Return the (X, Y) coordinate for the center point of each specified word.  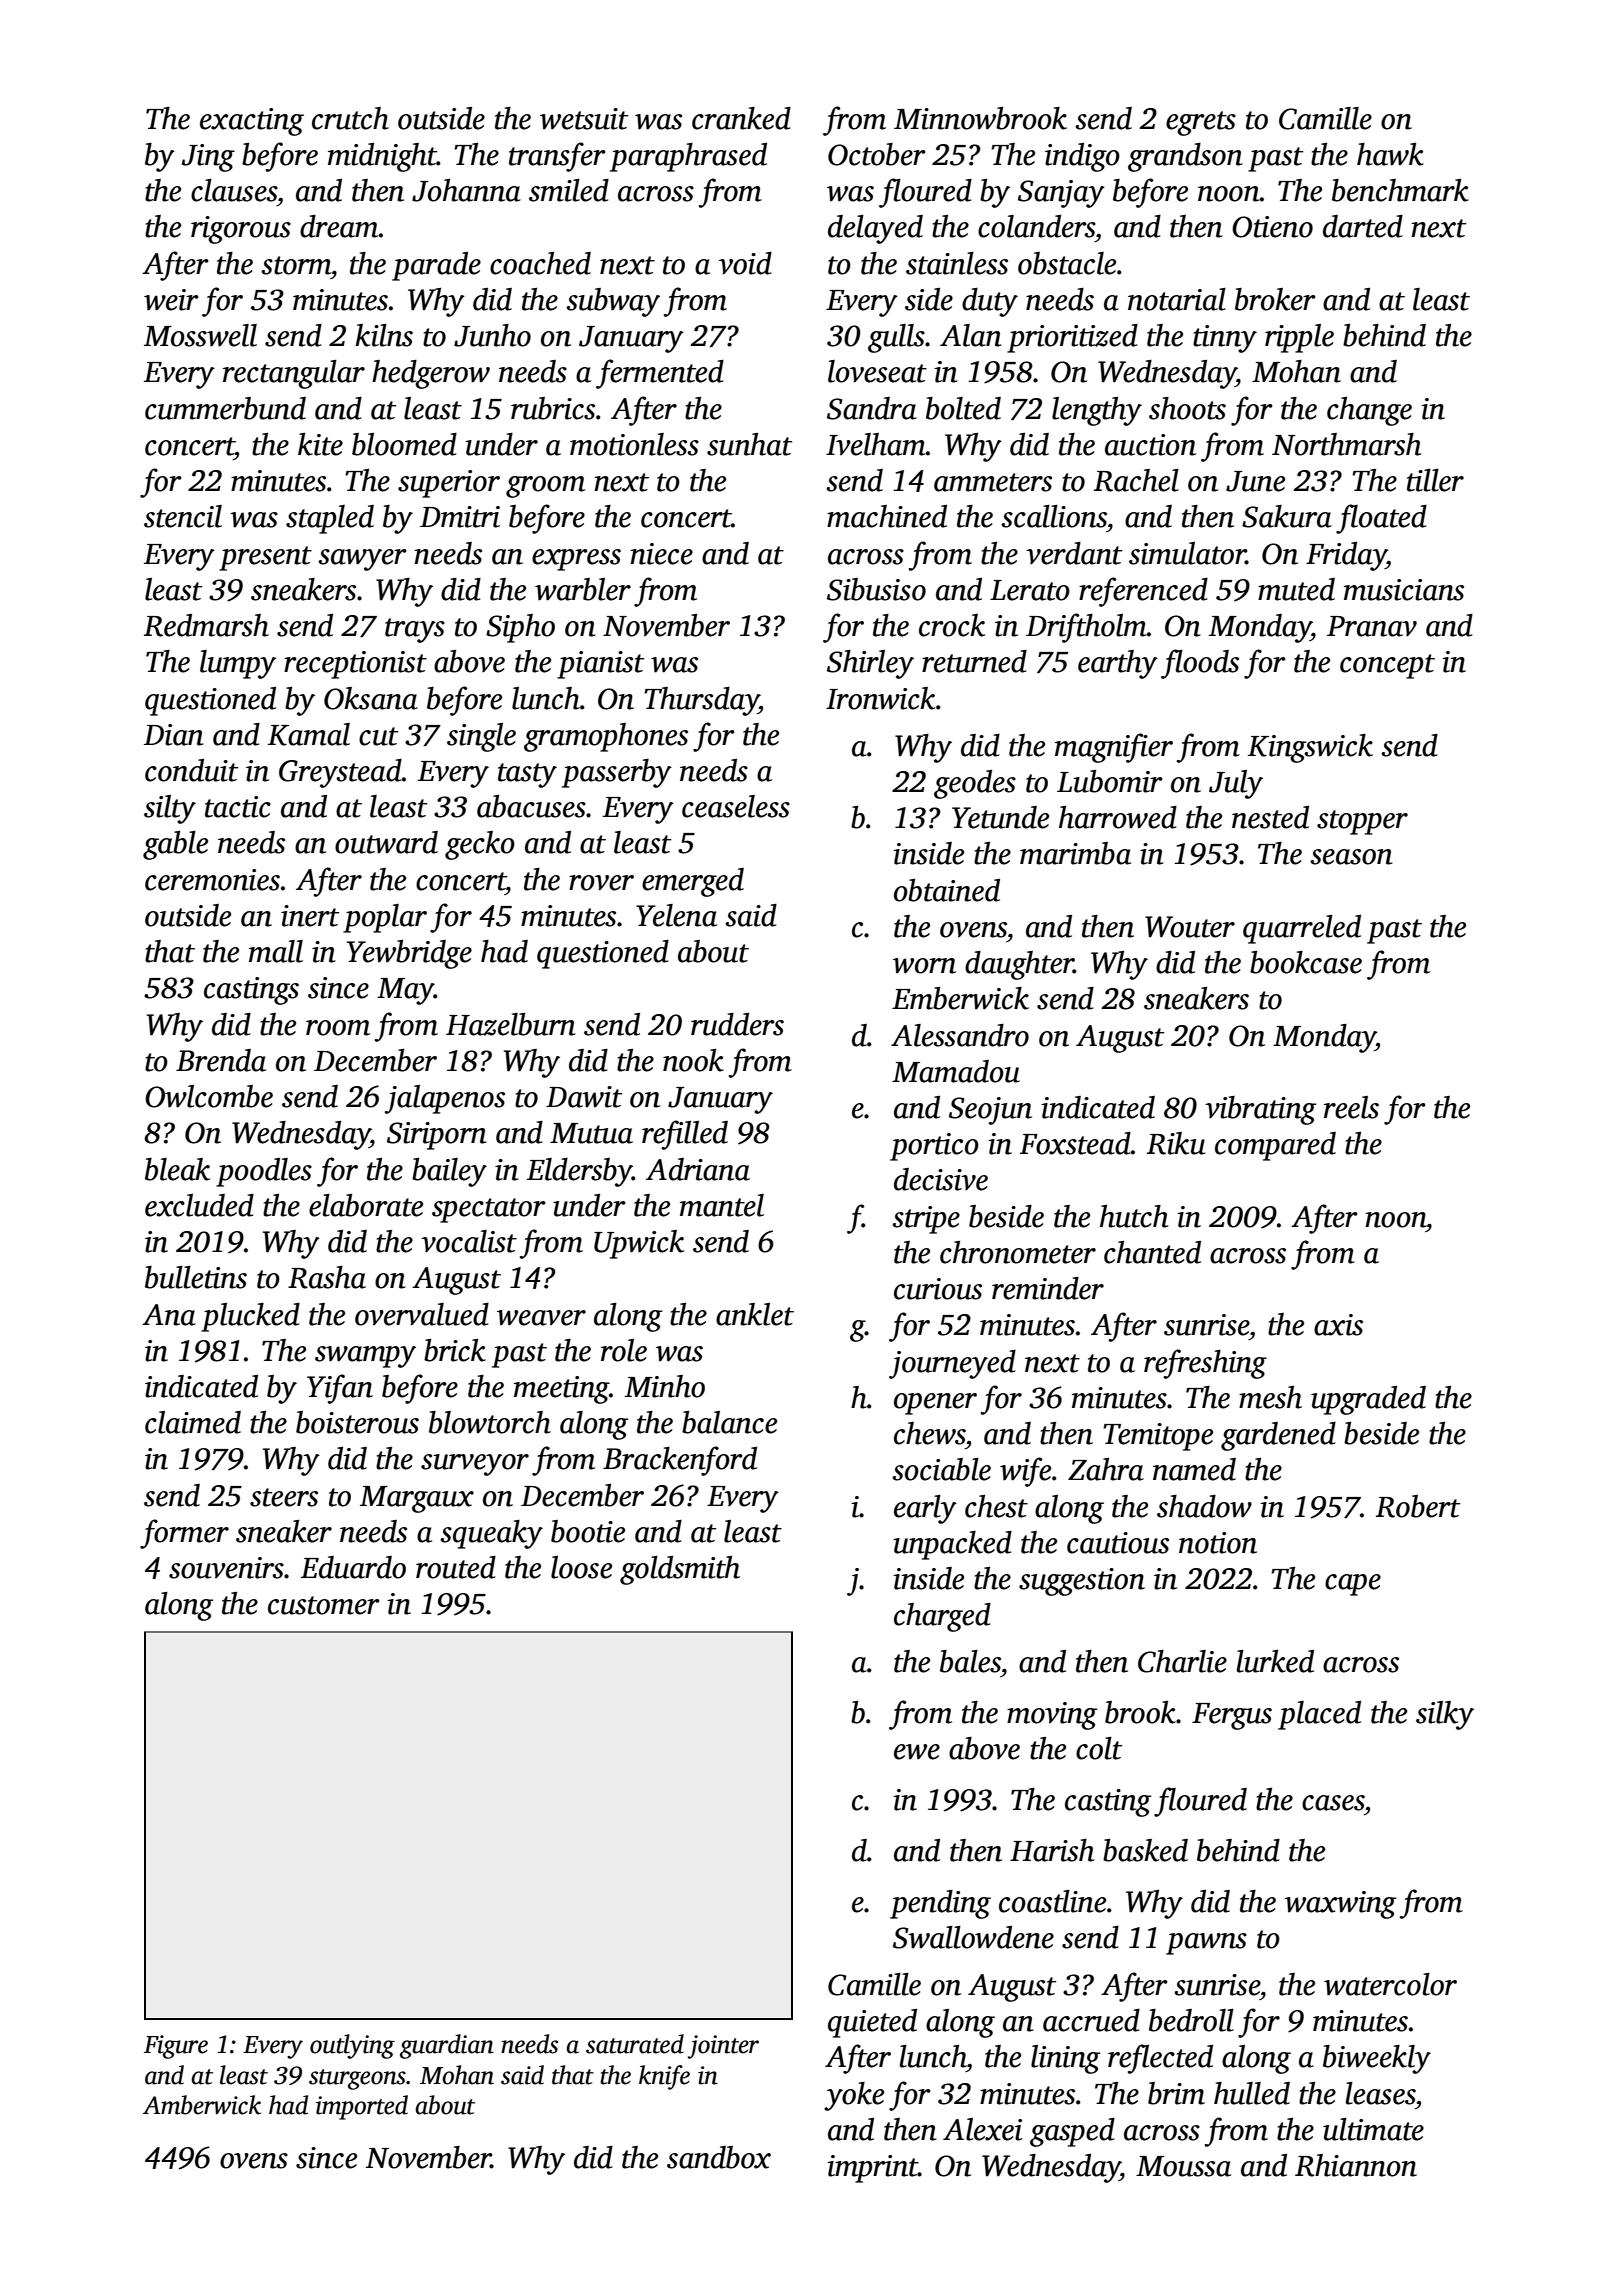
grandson (1185, 157)
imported (362, 2107)
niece (661, 554)
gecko (480, 845)
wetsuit (584, 119)
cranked (741, 118)
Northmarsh (1346, 444)
